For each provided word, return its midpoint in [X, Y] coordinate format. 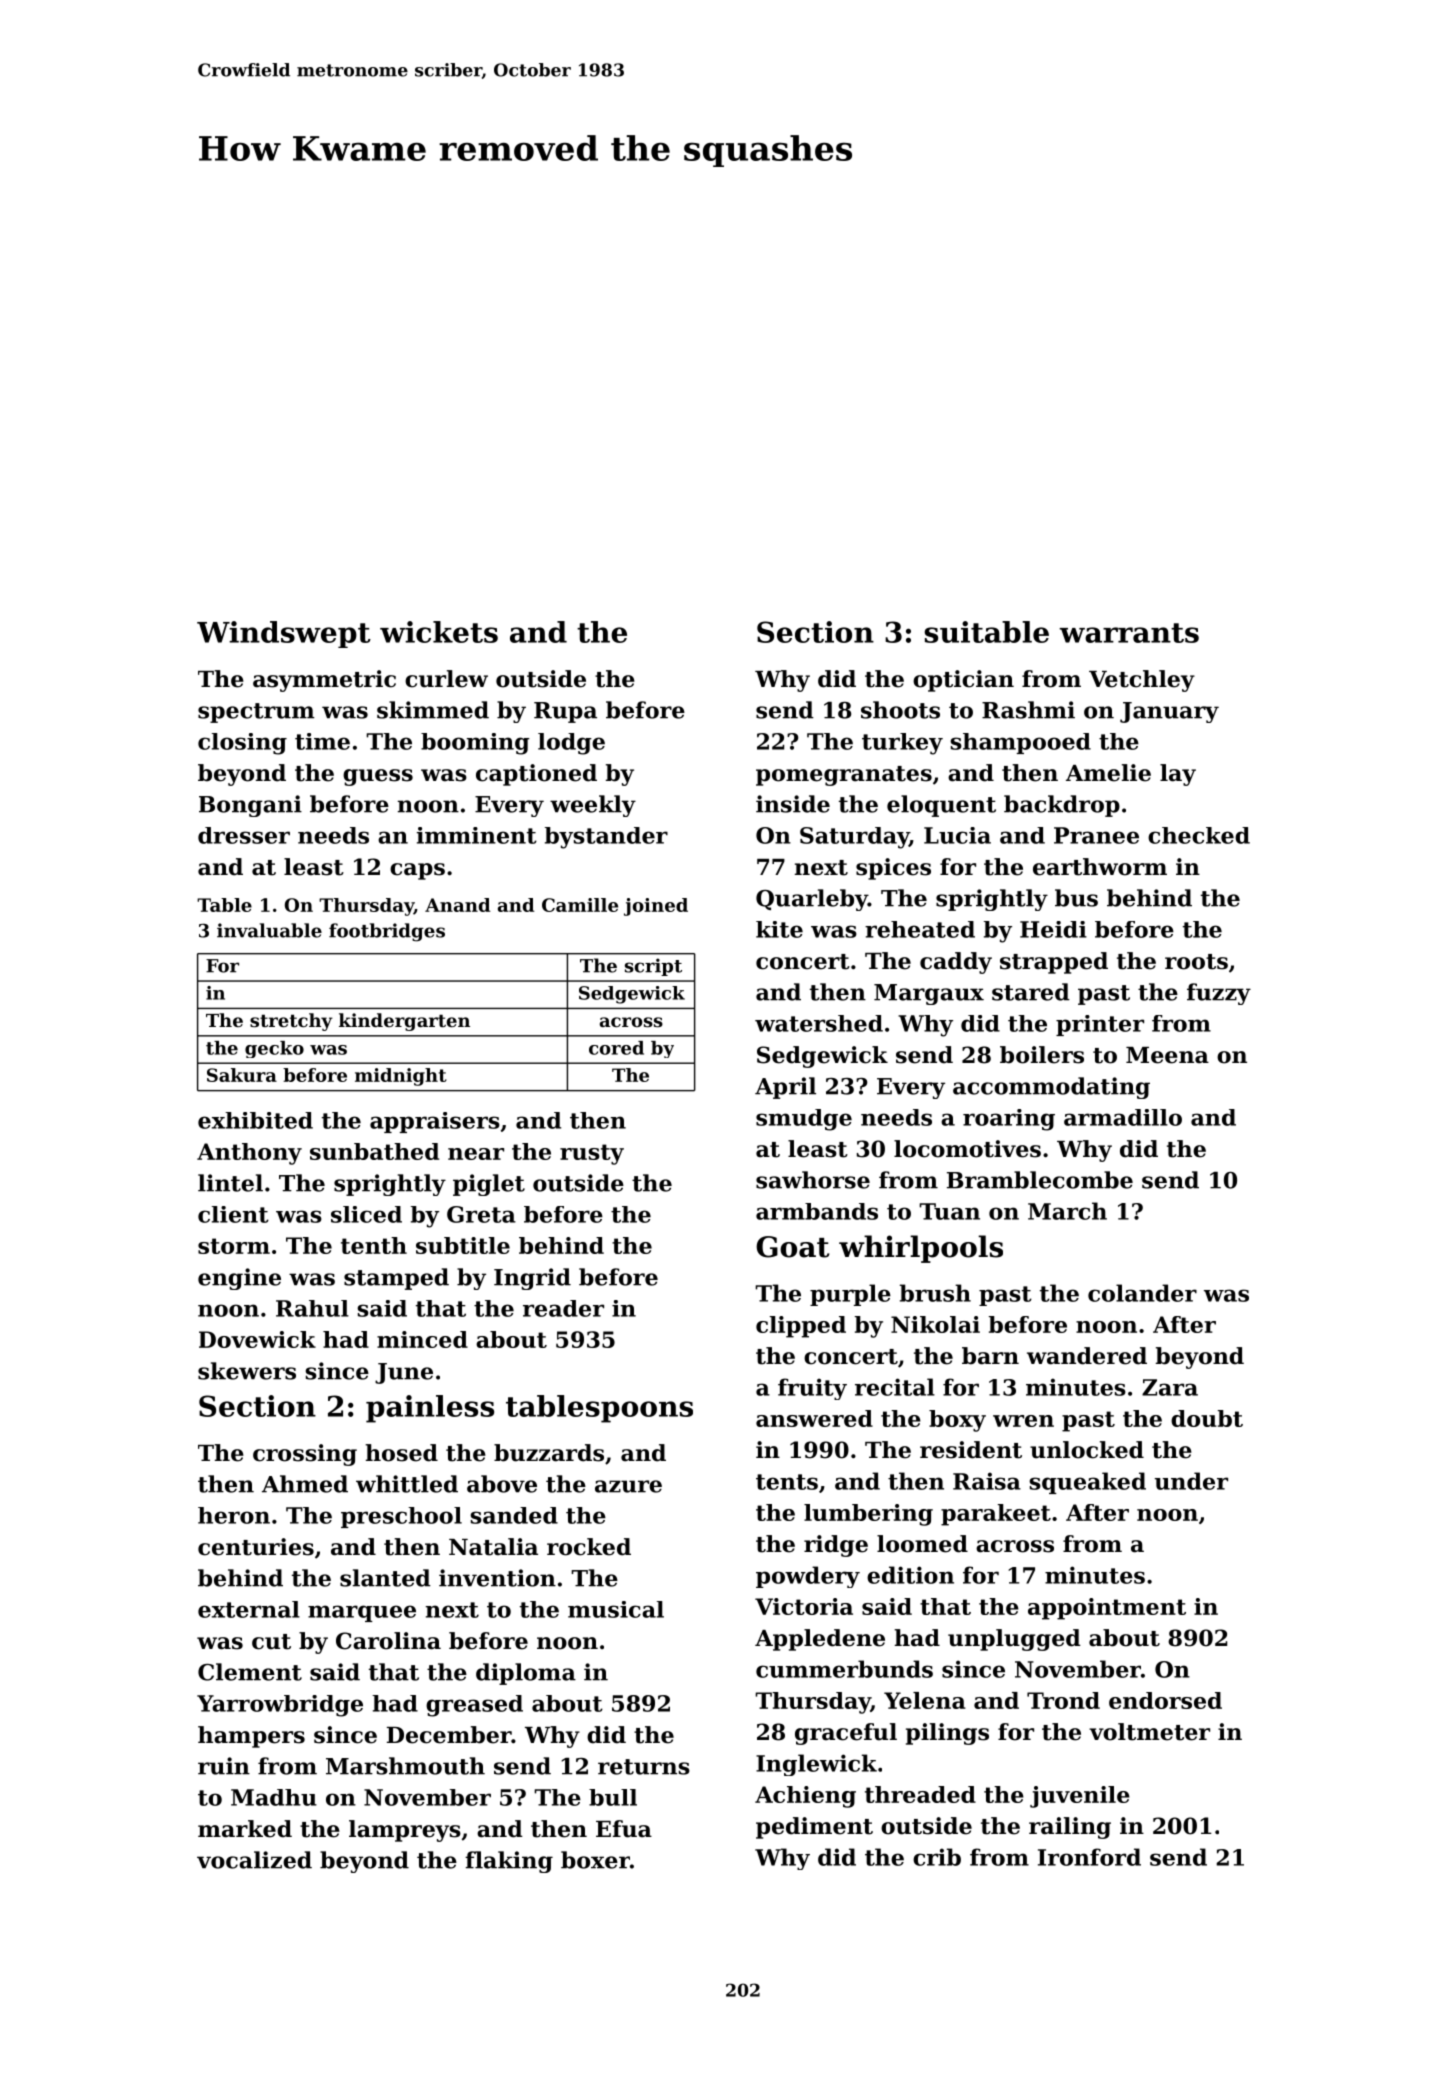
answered [814, 1418]
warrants [1129, 633]
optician [963, 681]
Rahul [312, 1308]
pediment [814, 1828]
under [1191, 1481]
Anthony [249, 1154]
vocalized [254, 1860]
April [785, 1088]
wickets [439, 632]
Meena [1167, 1055]
